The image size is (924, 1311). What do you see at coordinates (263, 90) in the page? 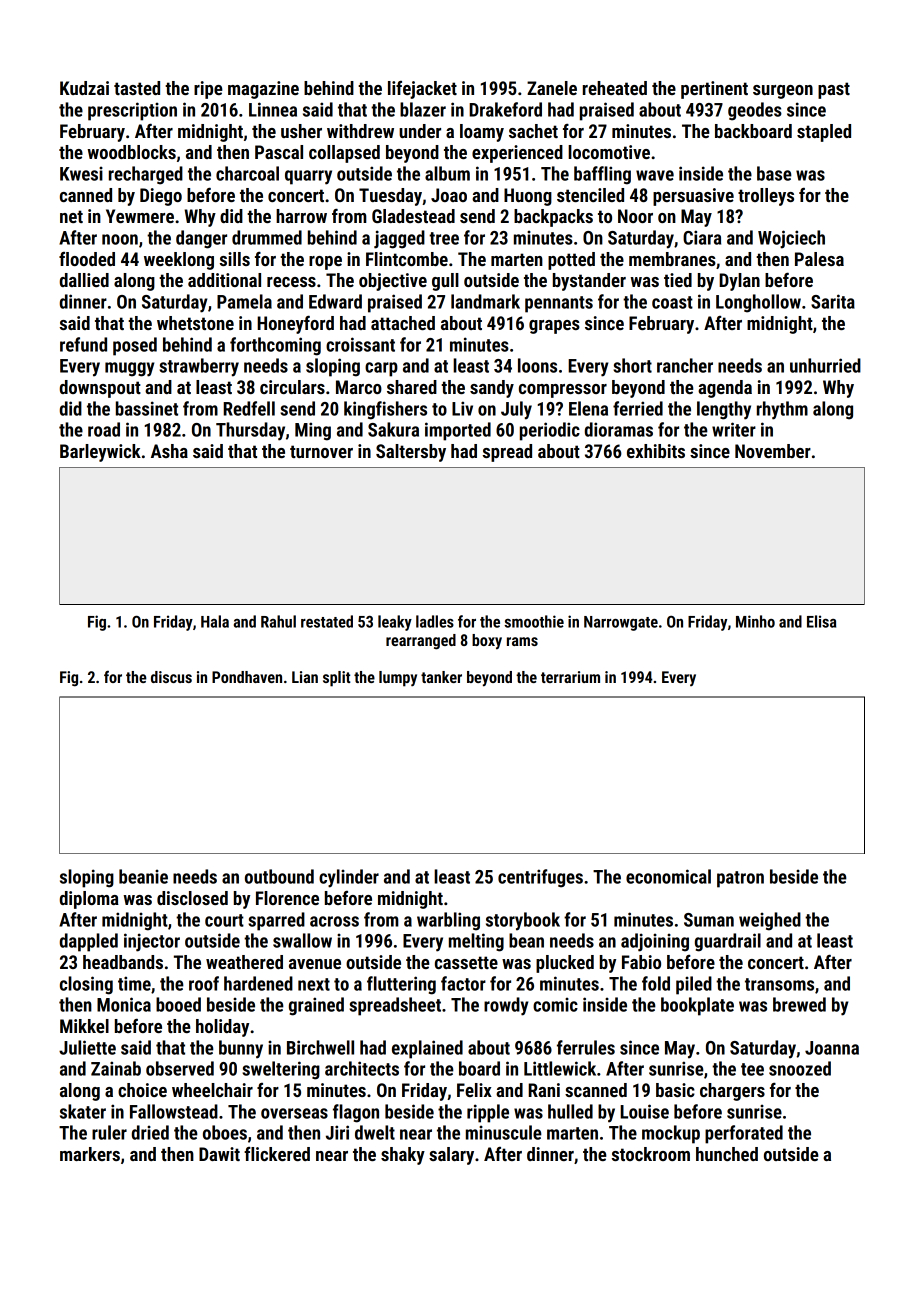
I see `magazine` at bounding box center [263, 90].
